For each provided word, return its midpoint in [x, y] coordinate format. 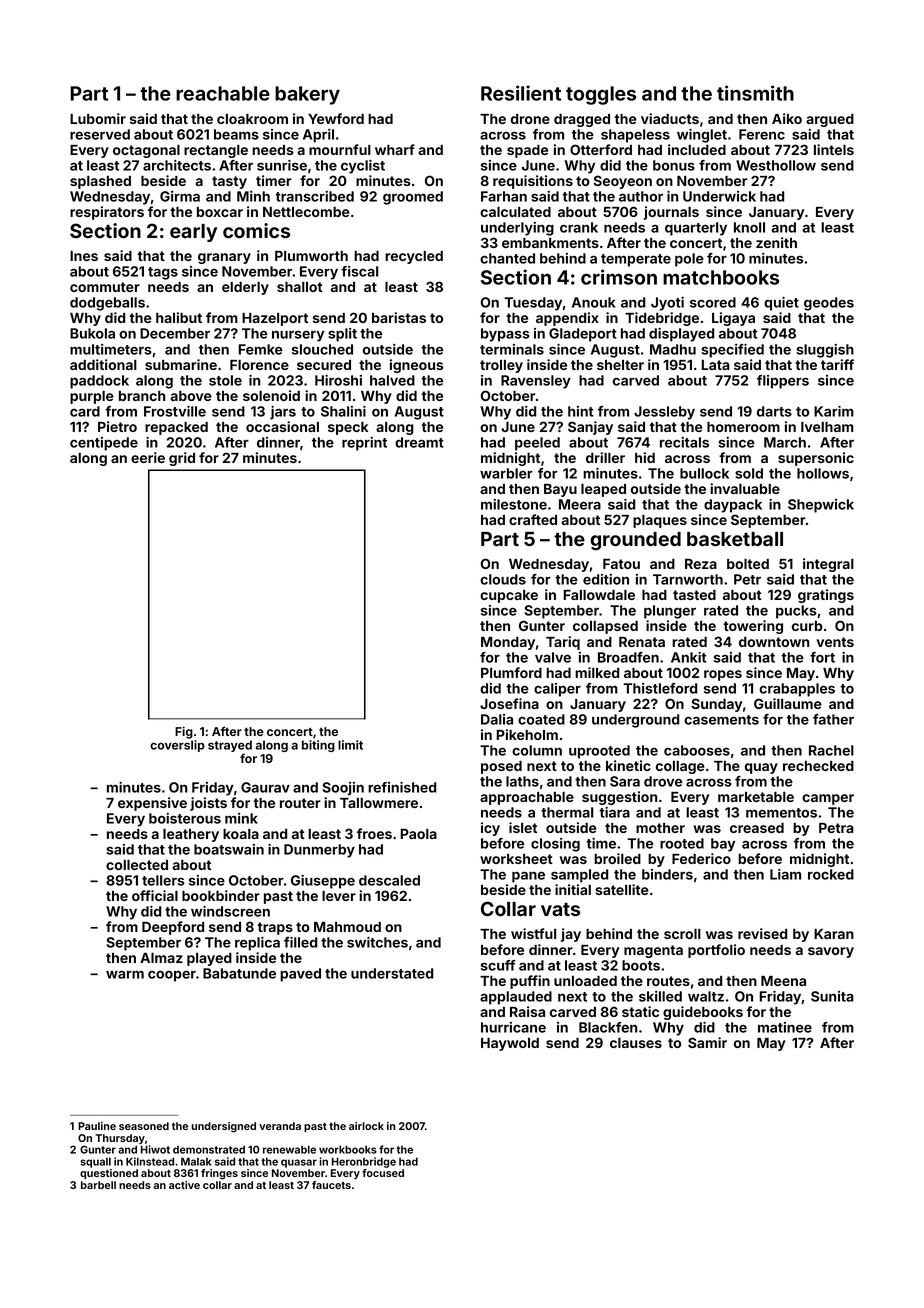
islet [523, 827]
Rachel [831, 750]
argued [830, 120]
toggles [601, 95]
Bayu [560, 490]
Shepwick [821, 506]
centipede [104, 444]
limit [350, 745]
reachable [223, 93]
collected [137, 865]
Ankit [689, 657]
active [184, 1185]
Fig [184, 732]
